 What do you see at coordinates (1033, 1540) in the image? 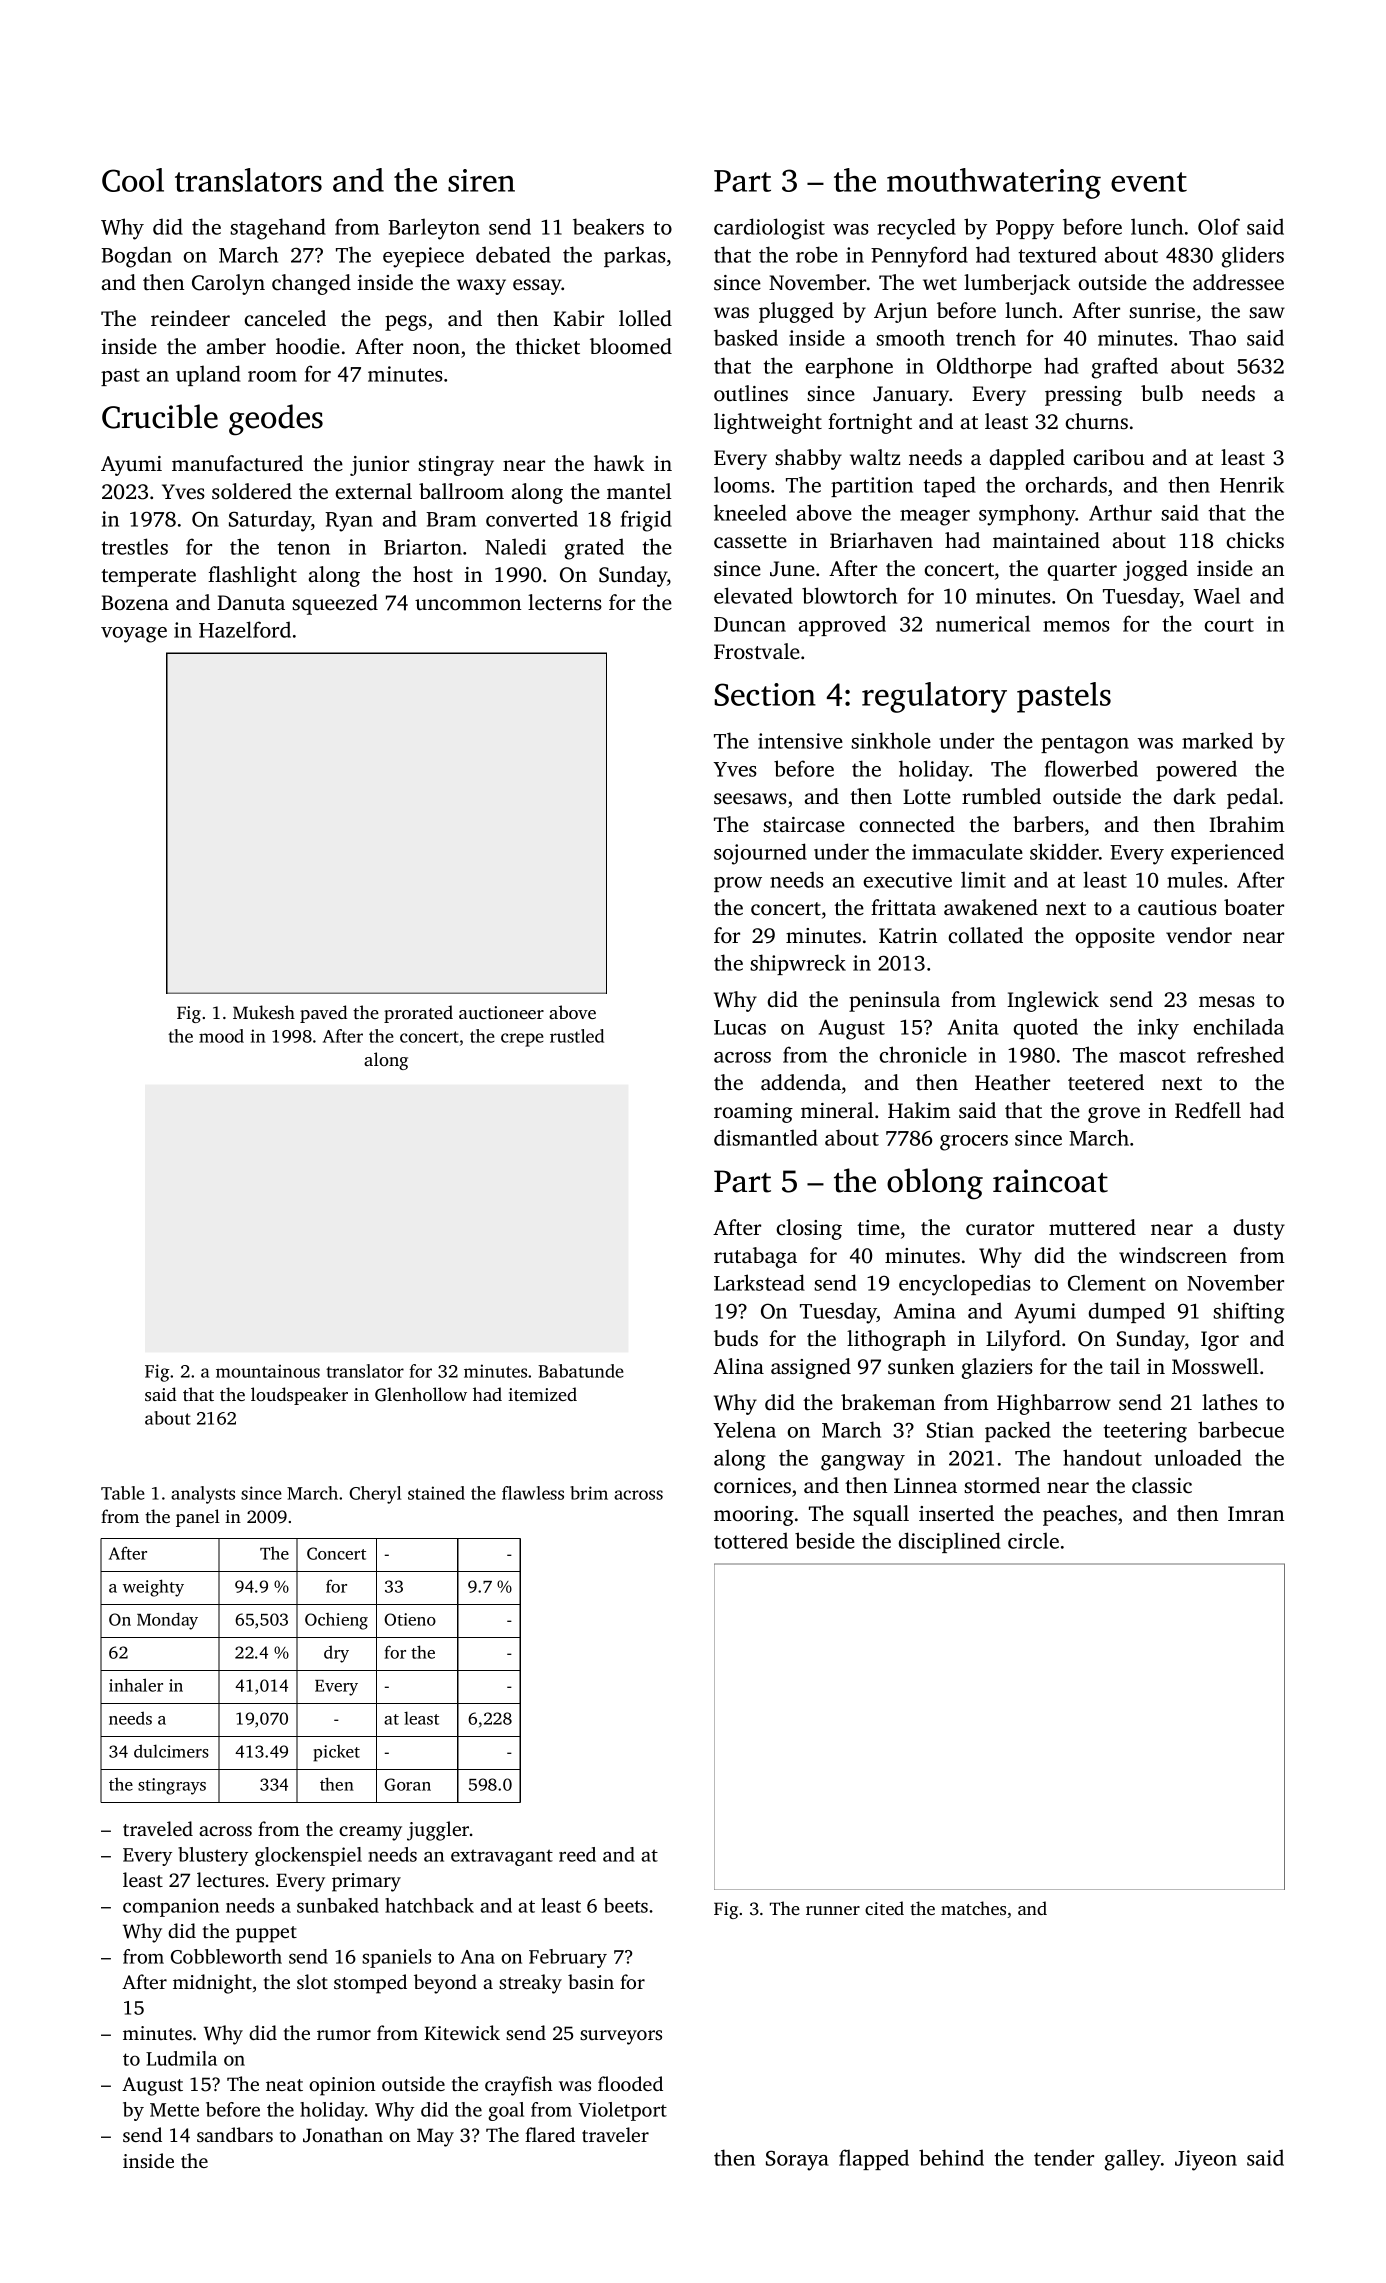
I see `circle` at bounding box center [1033, 1540].
